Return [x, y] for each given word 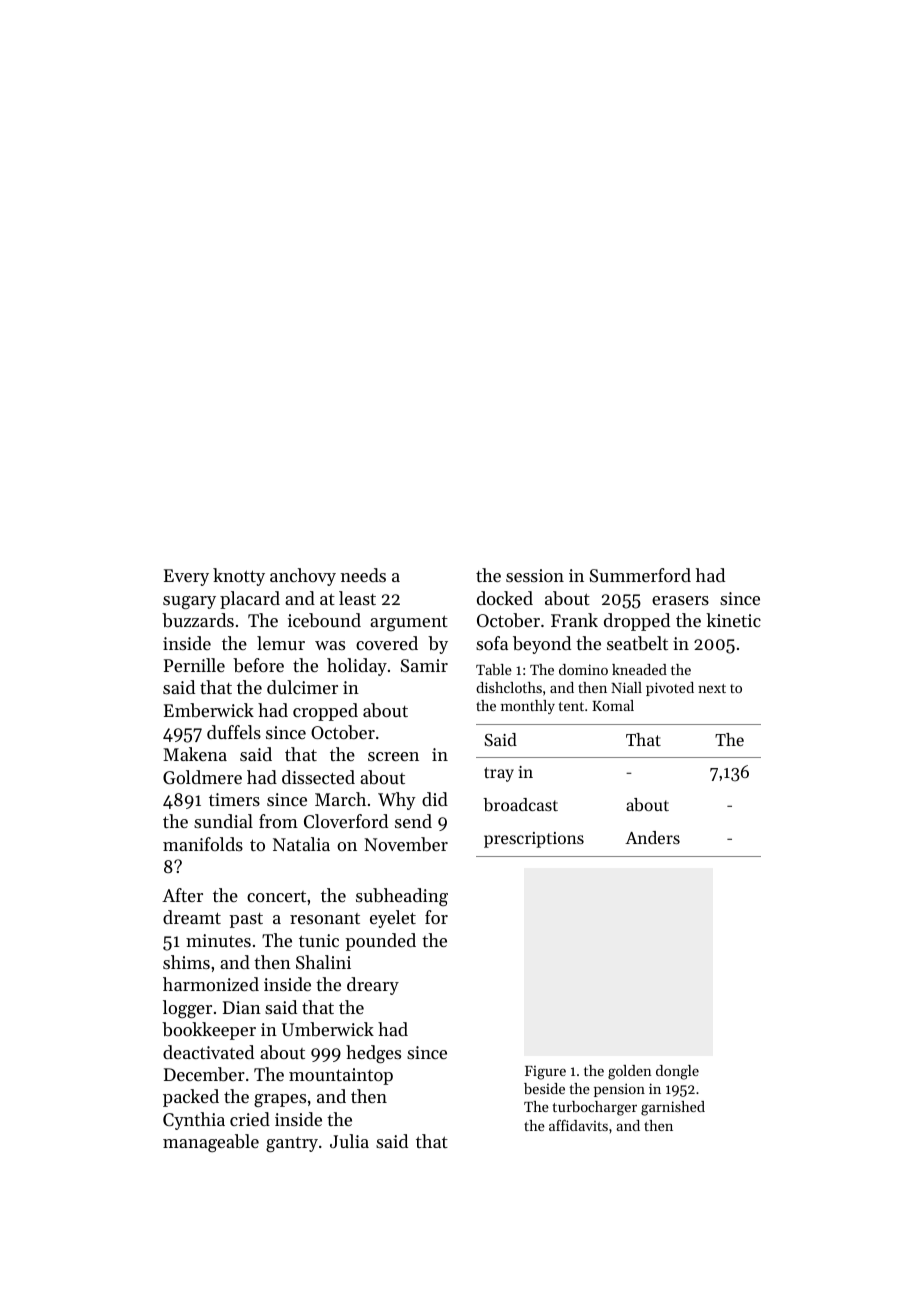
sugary [189, 602]
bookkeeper [209, 1031]
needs [363, 575]
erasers [680, 600]
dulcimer [302, 687]
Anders [652, 837]
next [712, 688]
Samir [424, 665]
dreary [373, 986]
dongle [677, 1072]
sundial [223, 821]
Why [397, 801]
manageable [211, 1143]
